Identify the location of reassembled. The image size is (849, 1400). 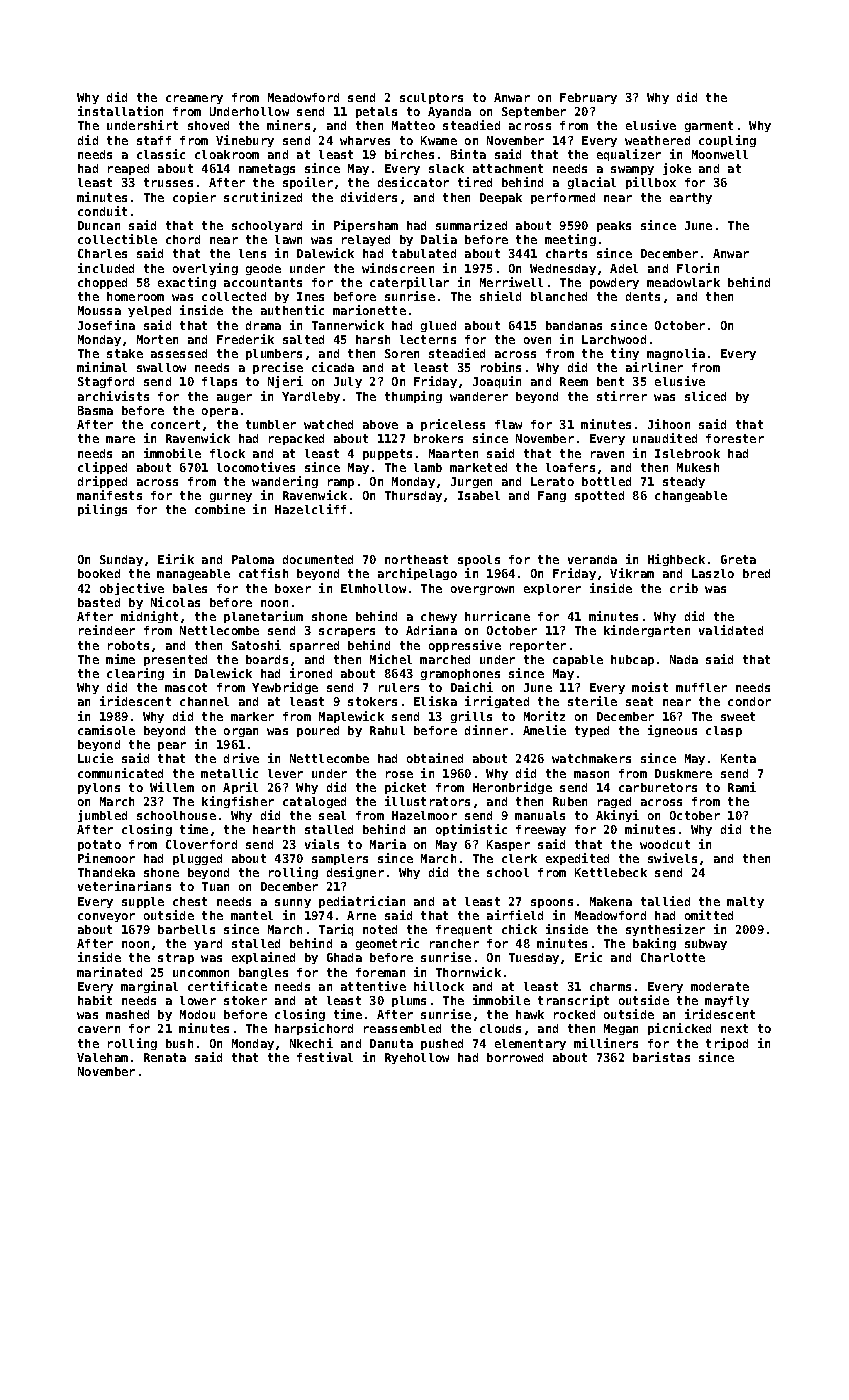
(402, 1028).
